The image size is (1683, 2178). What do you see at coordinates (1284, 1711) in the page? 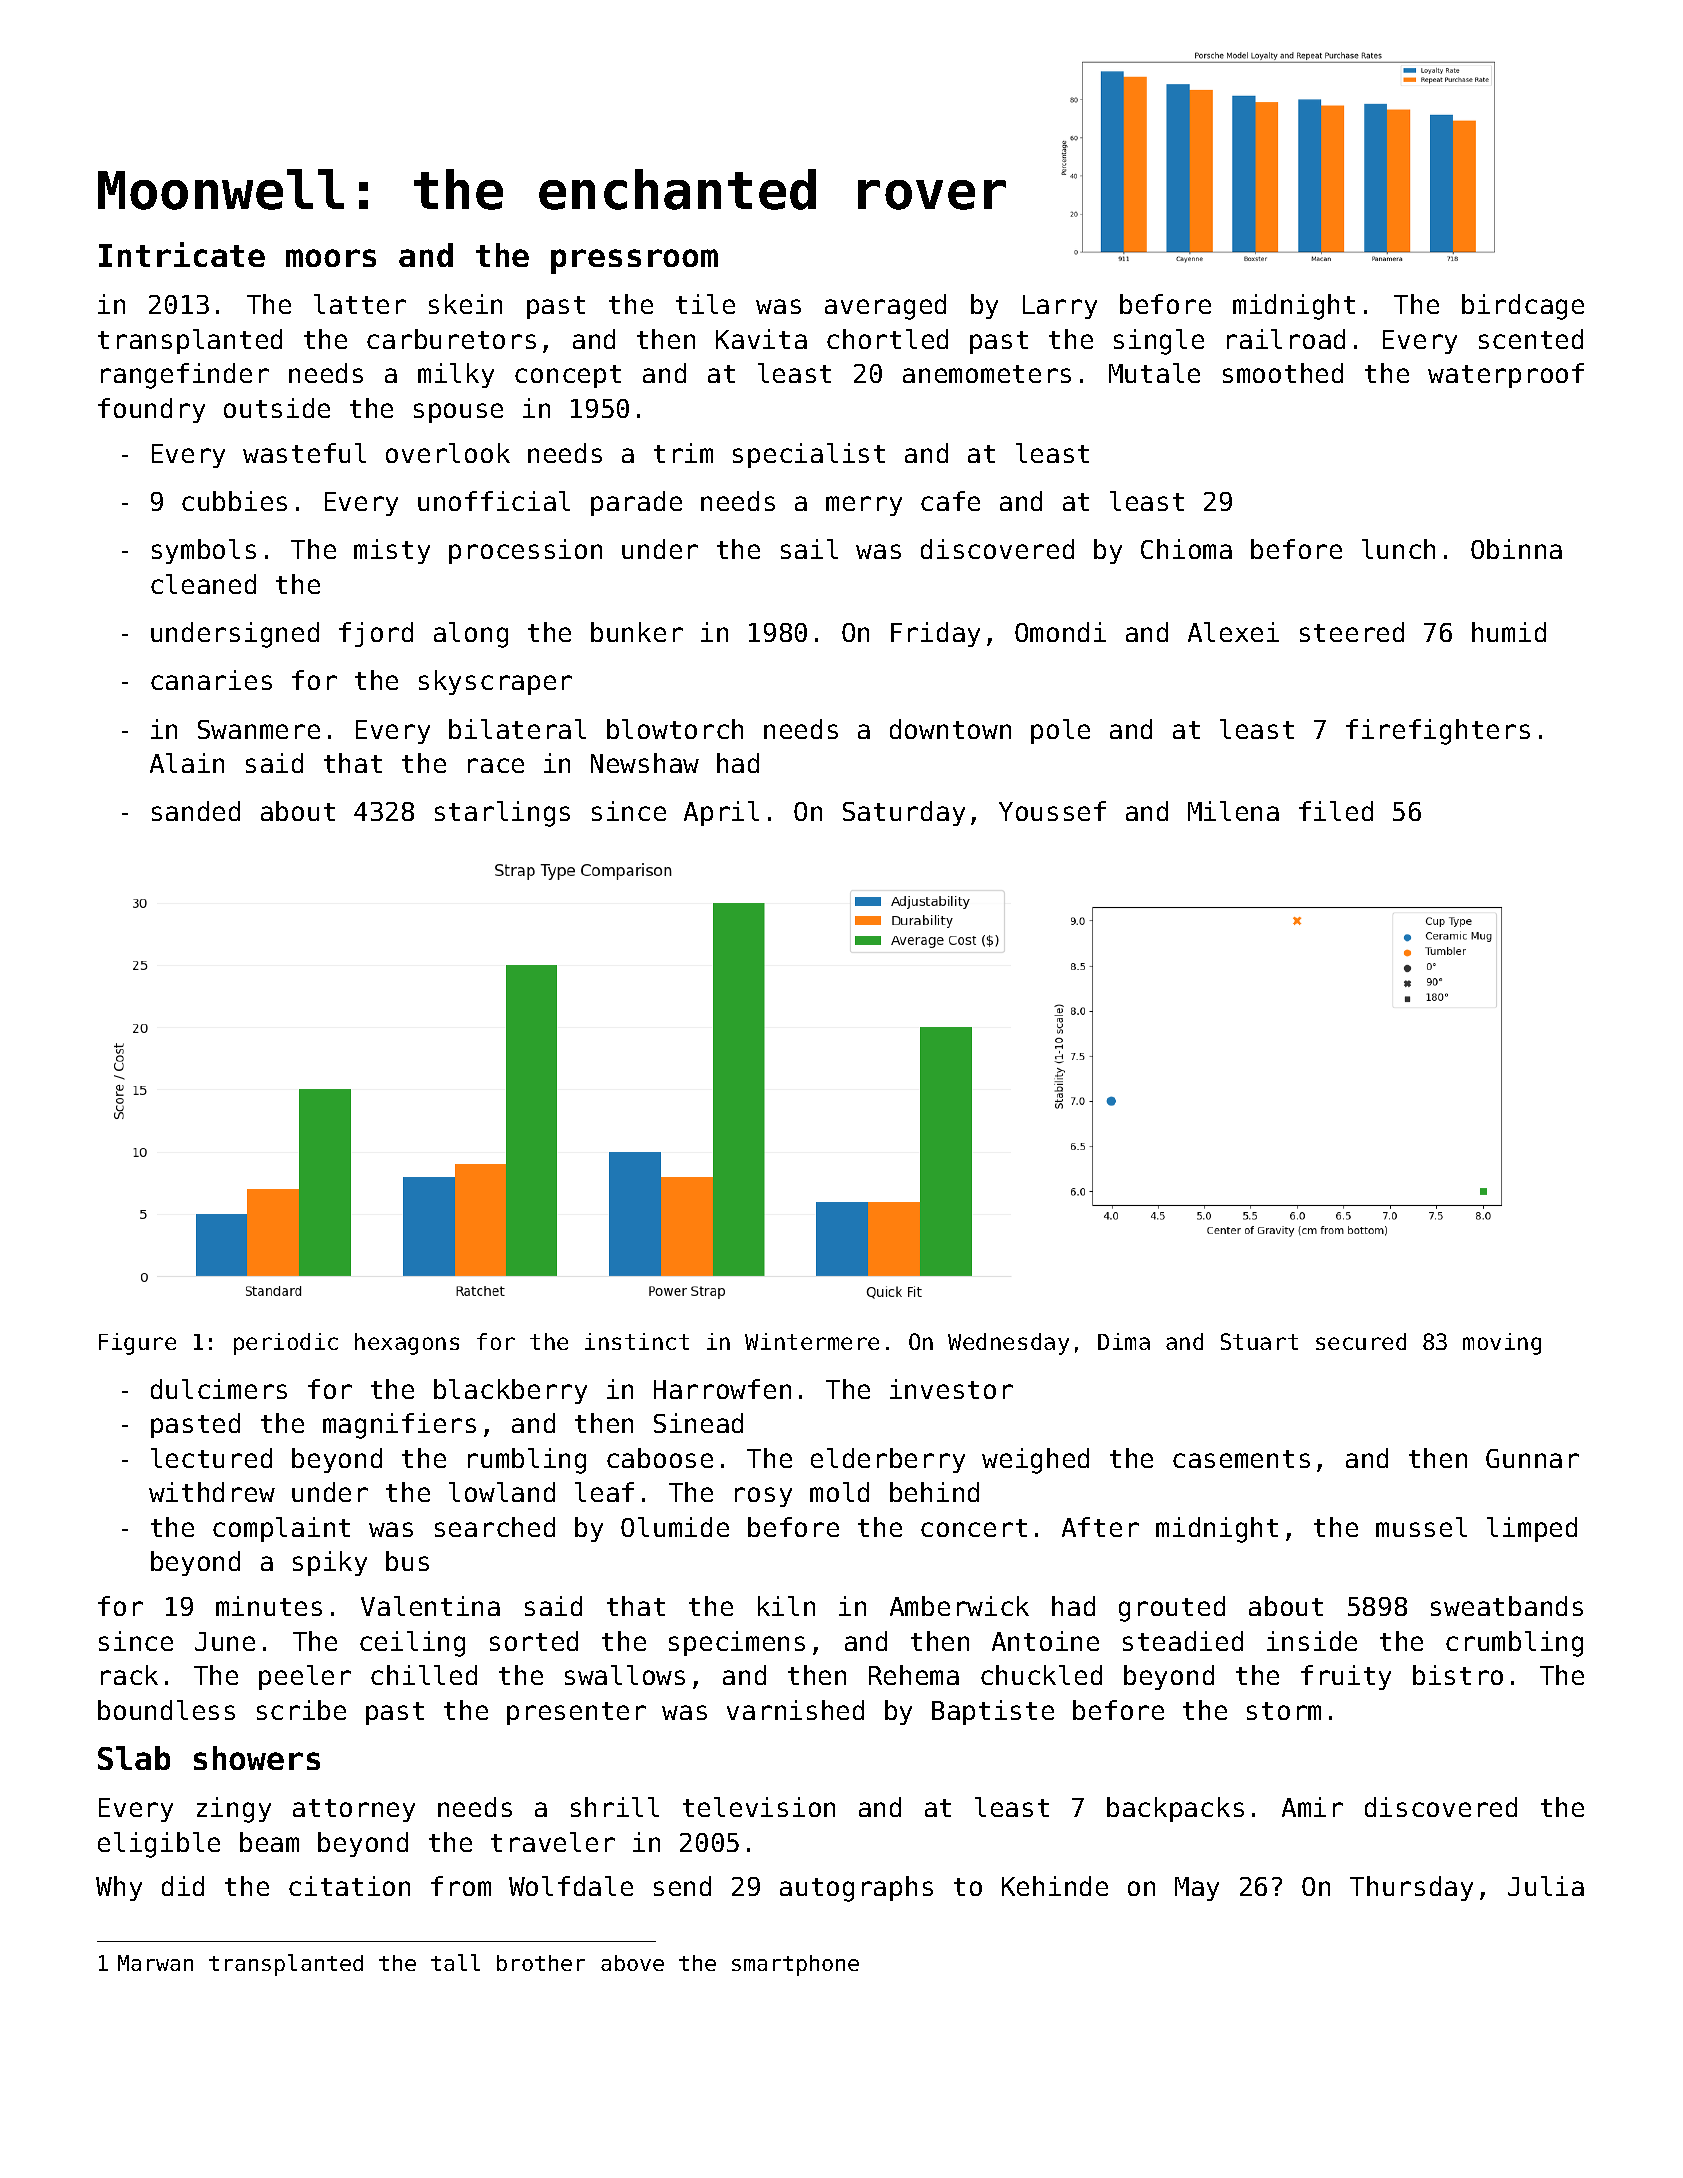
I see `storm` at bounding box center [1284, 1711].
